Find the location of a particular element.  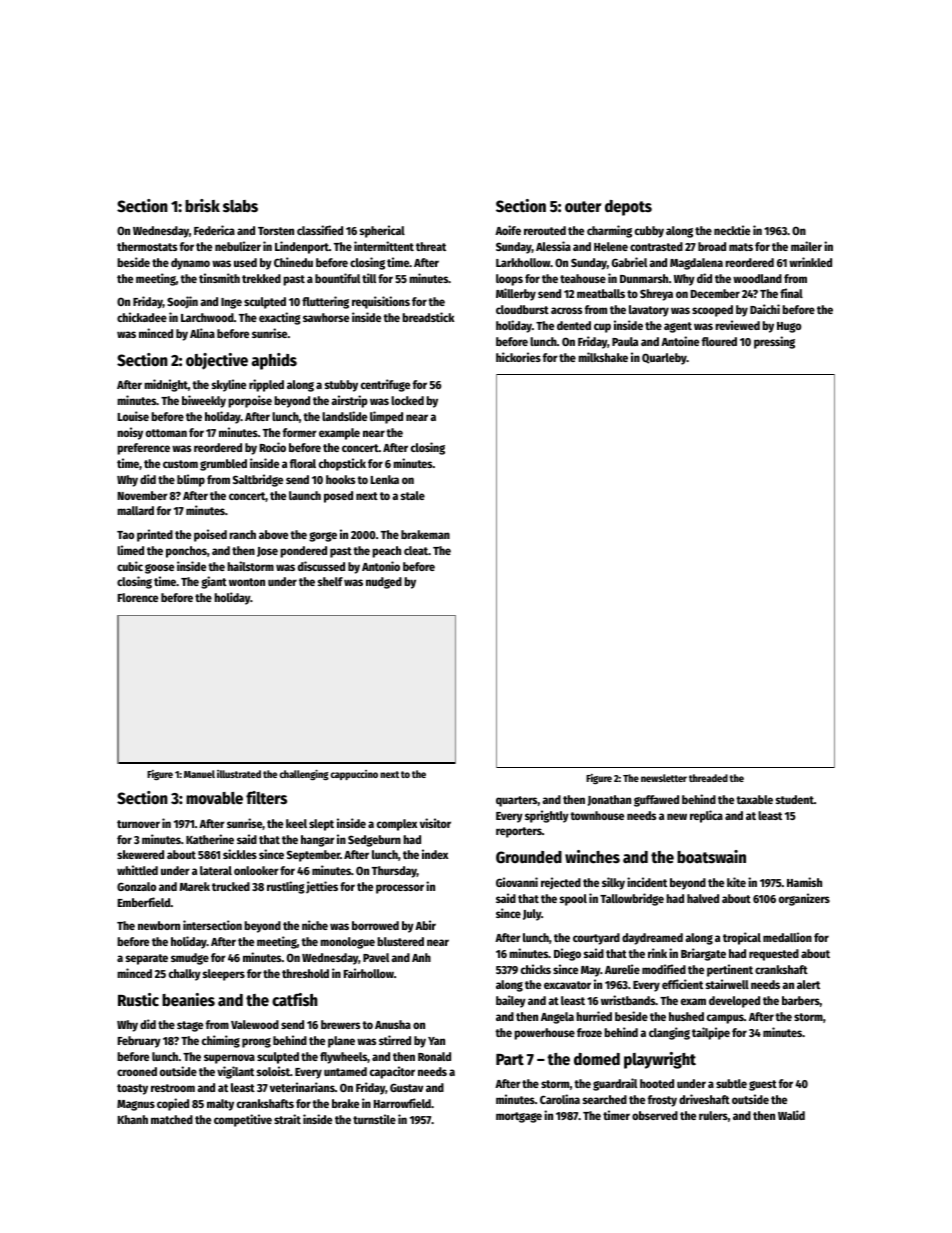

cappuccino is located at coordinates (354, 775).
